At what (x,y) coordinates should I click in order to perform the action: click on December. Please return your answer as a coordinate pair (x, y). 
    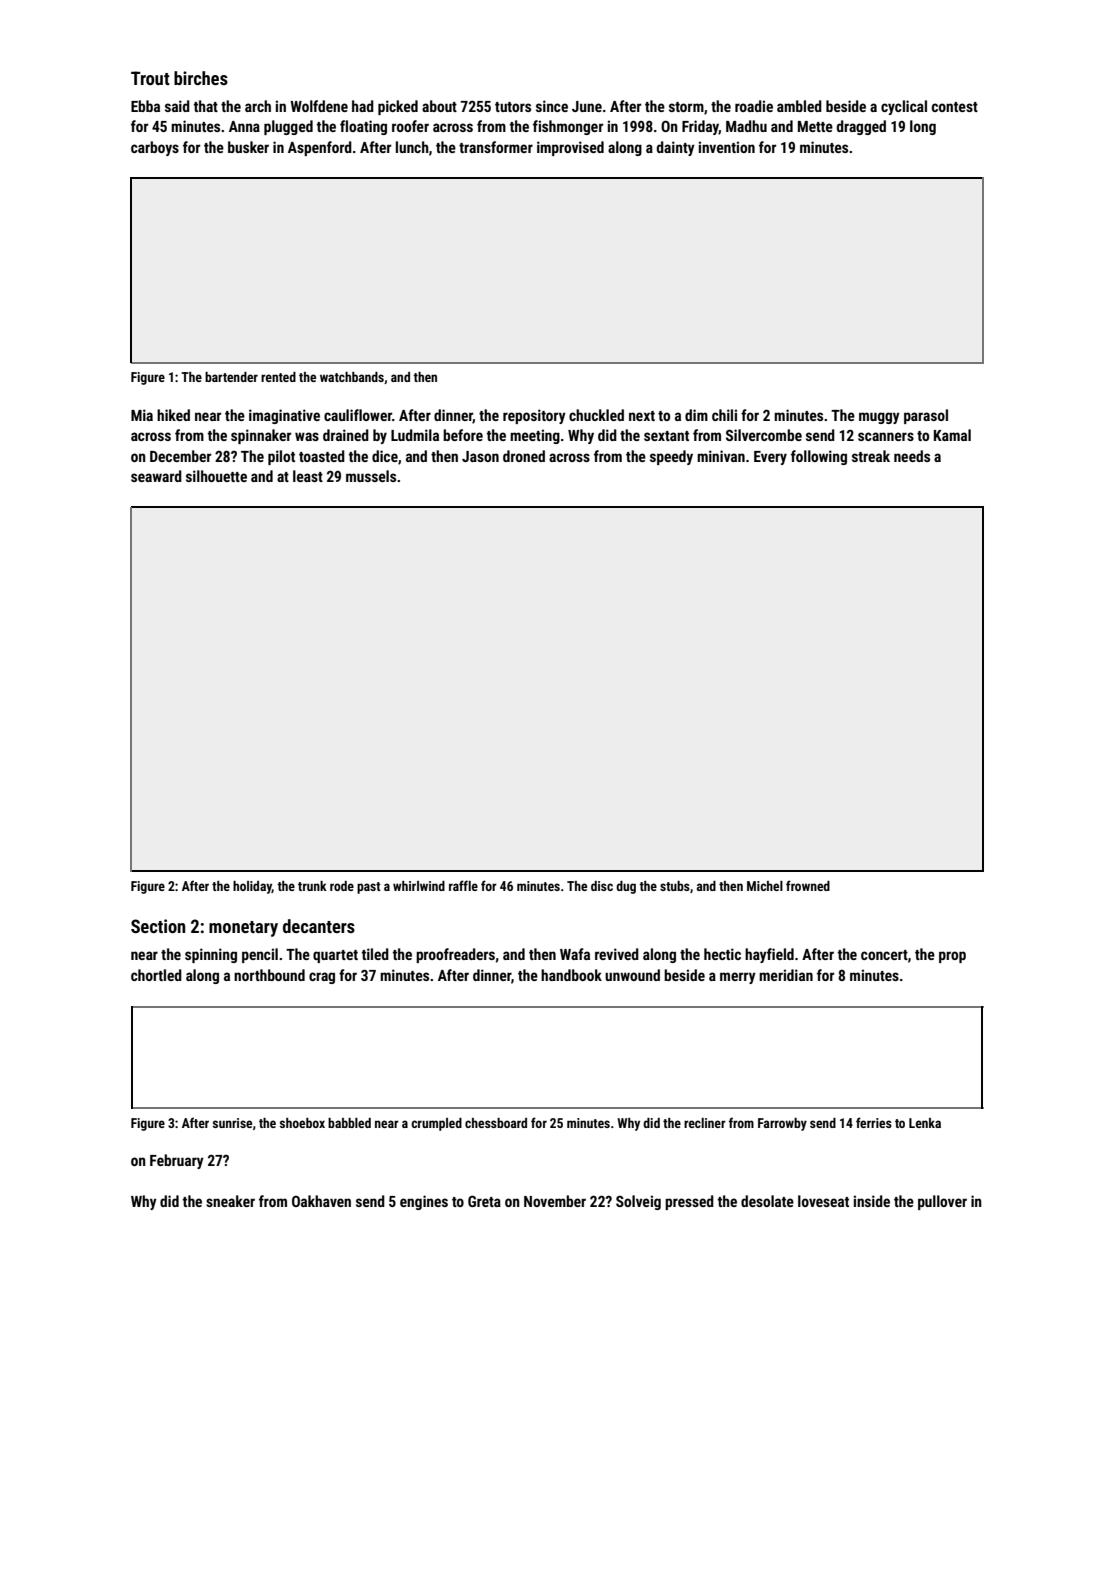
    Looking at the image, I should click on (180, 456).
